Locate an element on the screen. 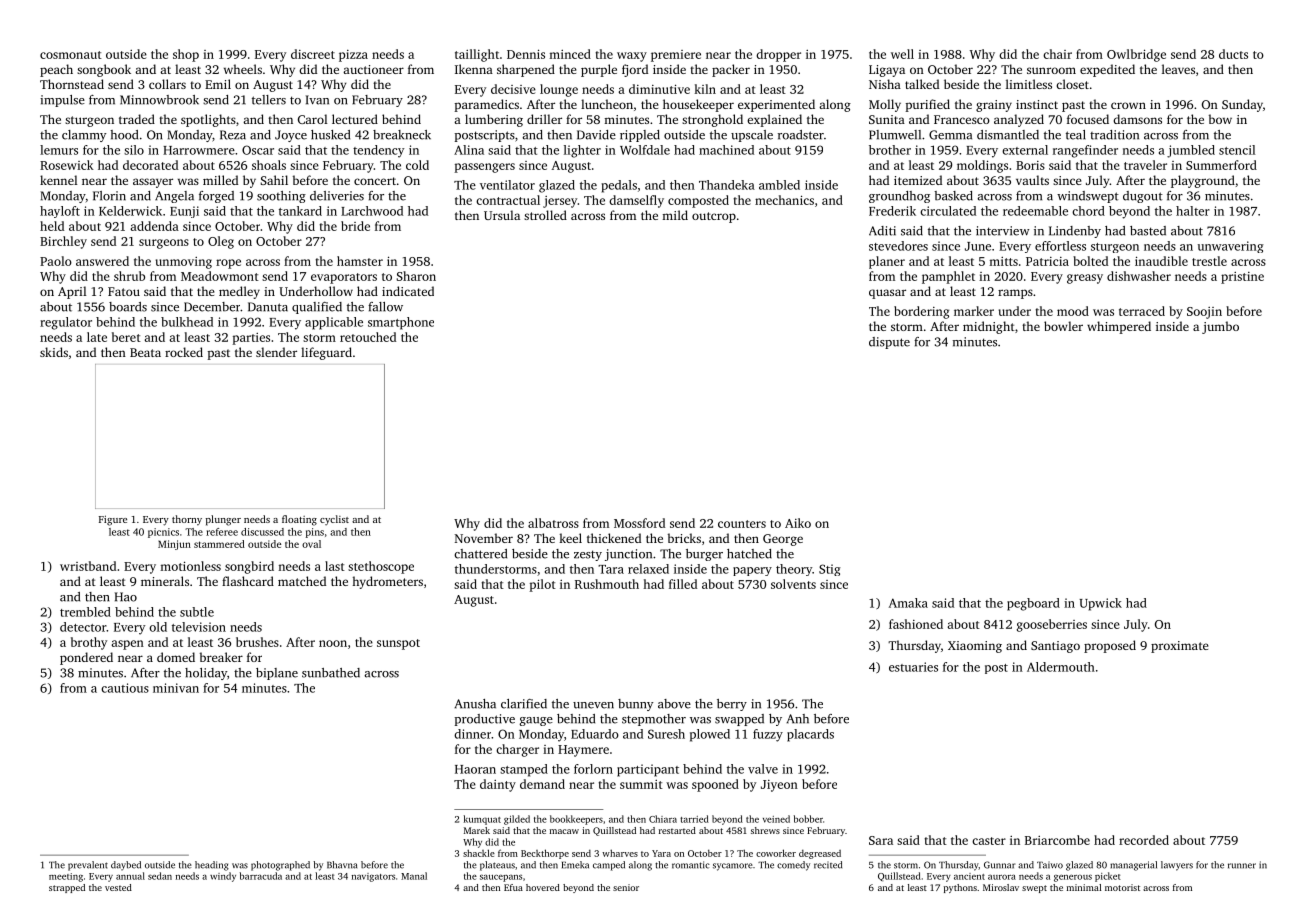 The image size is (1308, 924). minerals is located at coordinates (165, 581).
